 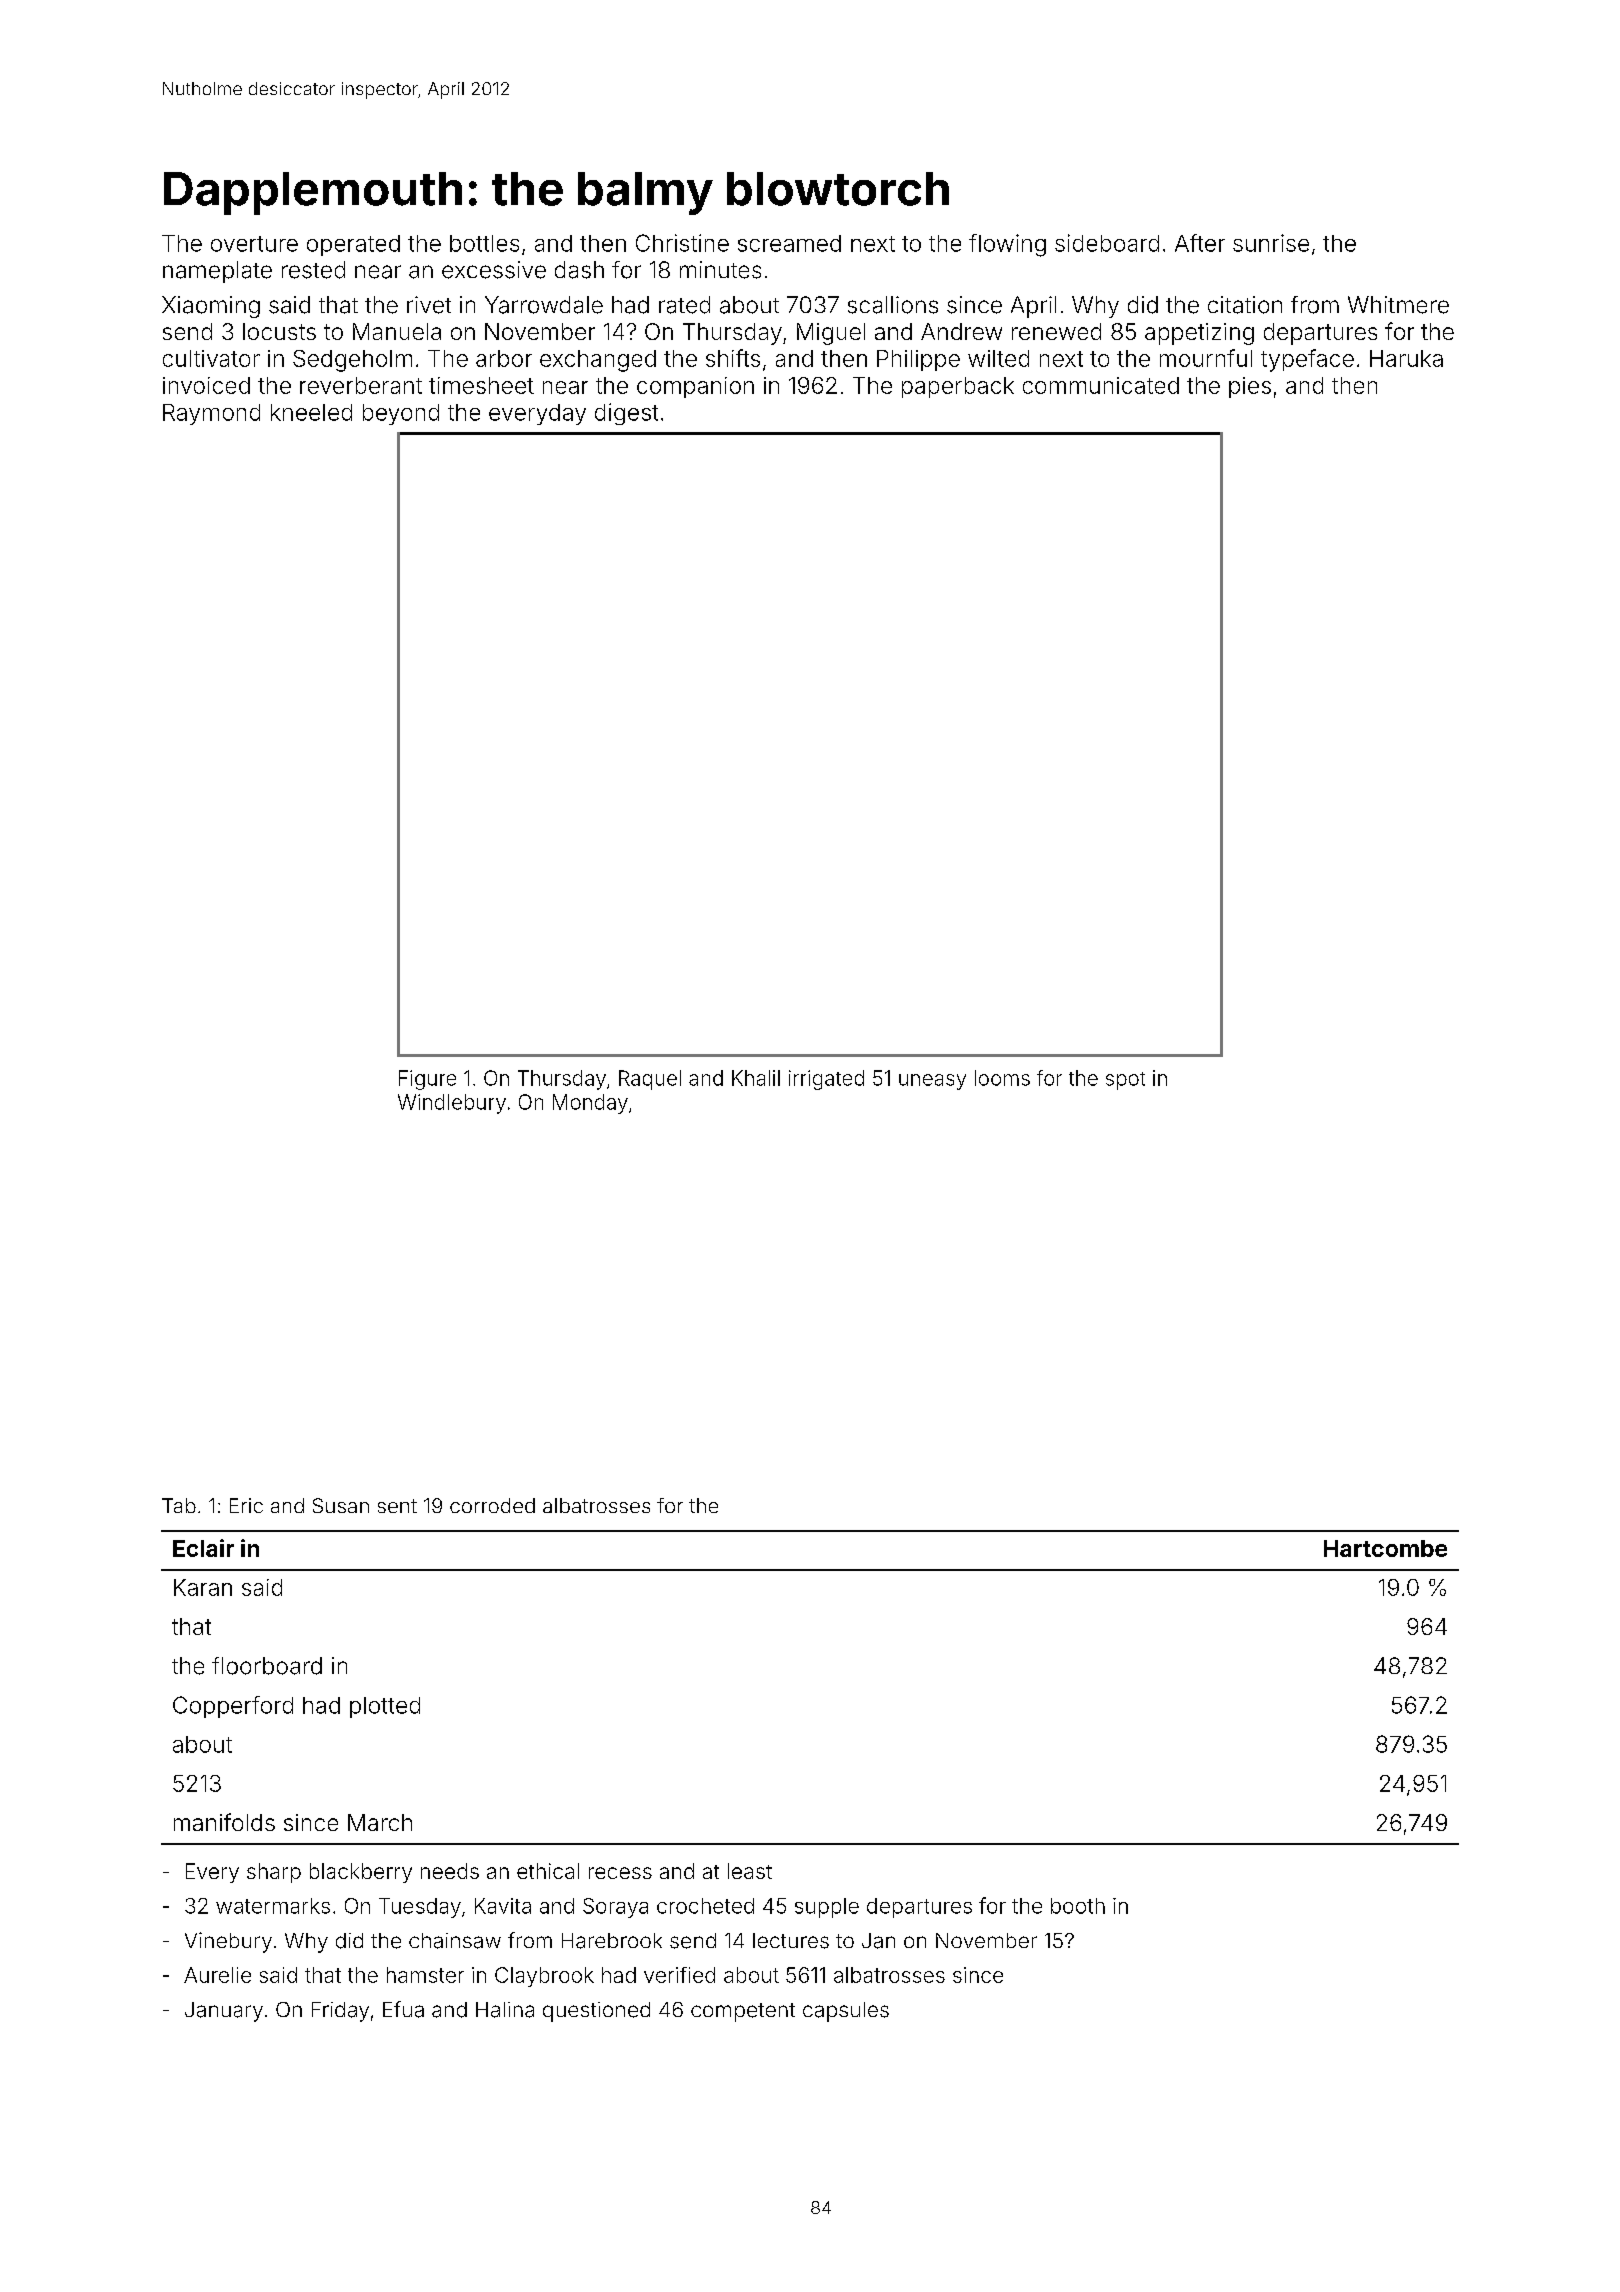 What do you see at coordinates (211, 414) in the screenshot?
I see `Raymond` at bounding box center [211, 414].
